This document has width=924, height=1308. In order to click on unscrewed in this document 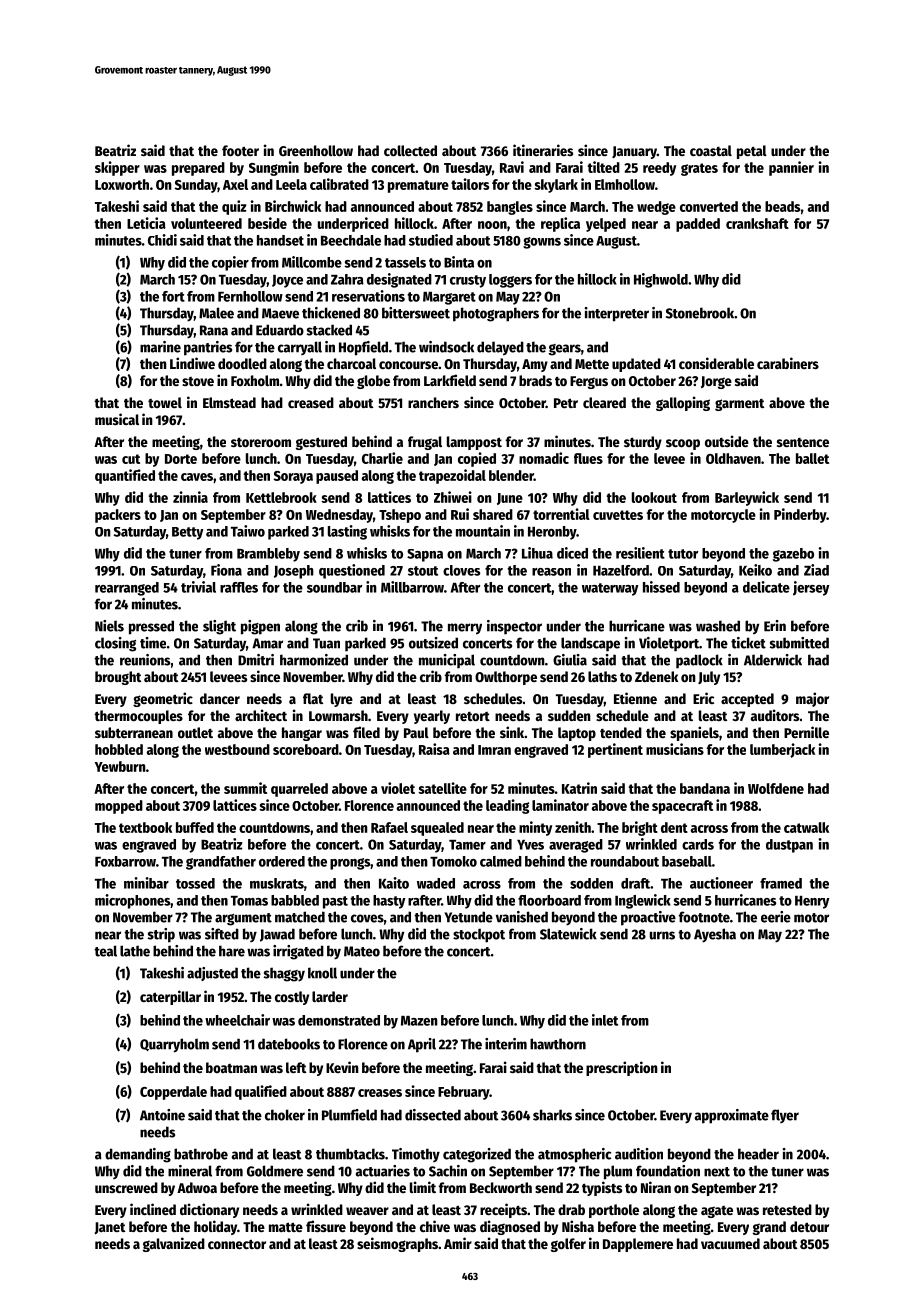, I will do `click(126, 1187)`.
